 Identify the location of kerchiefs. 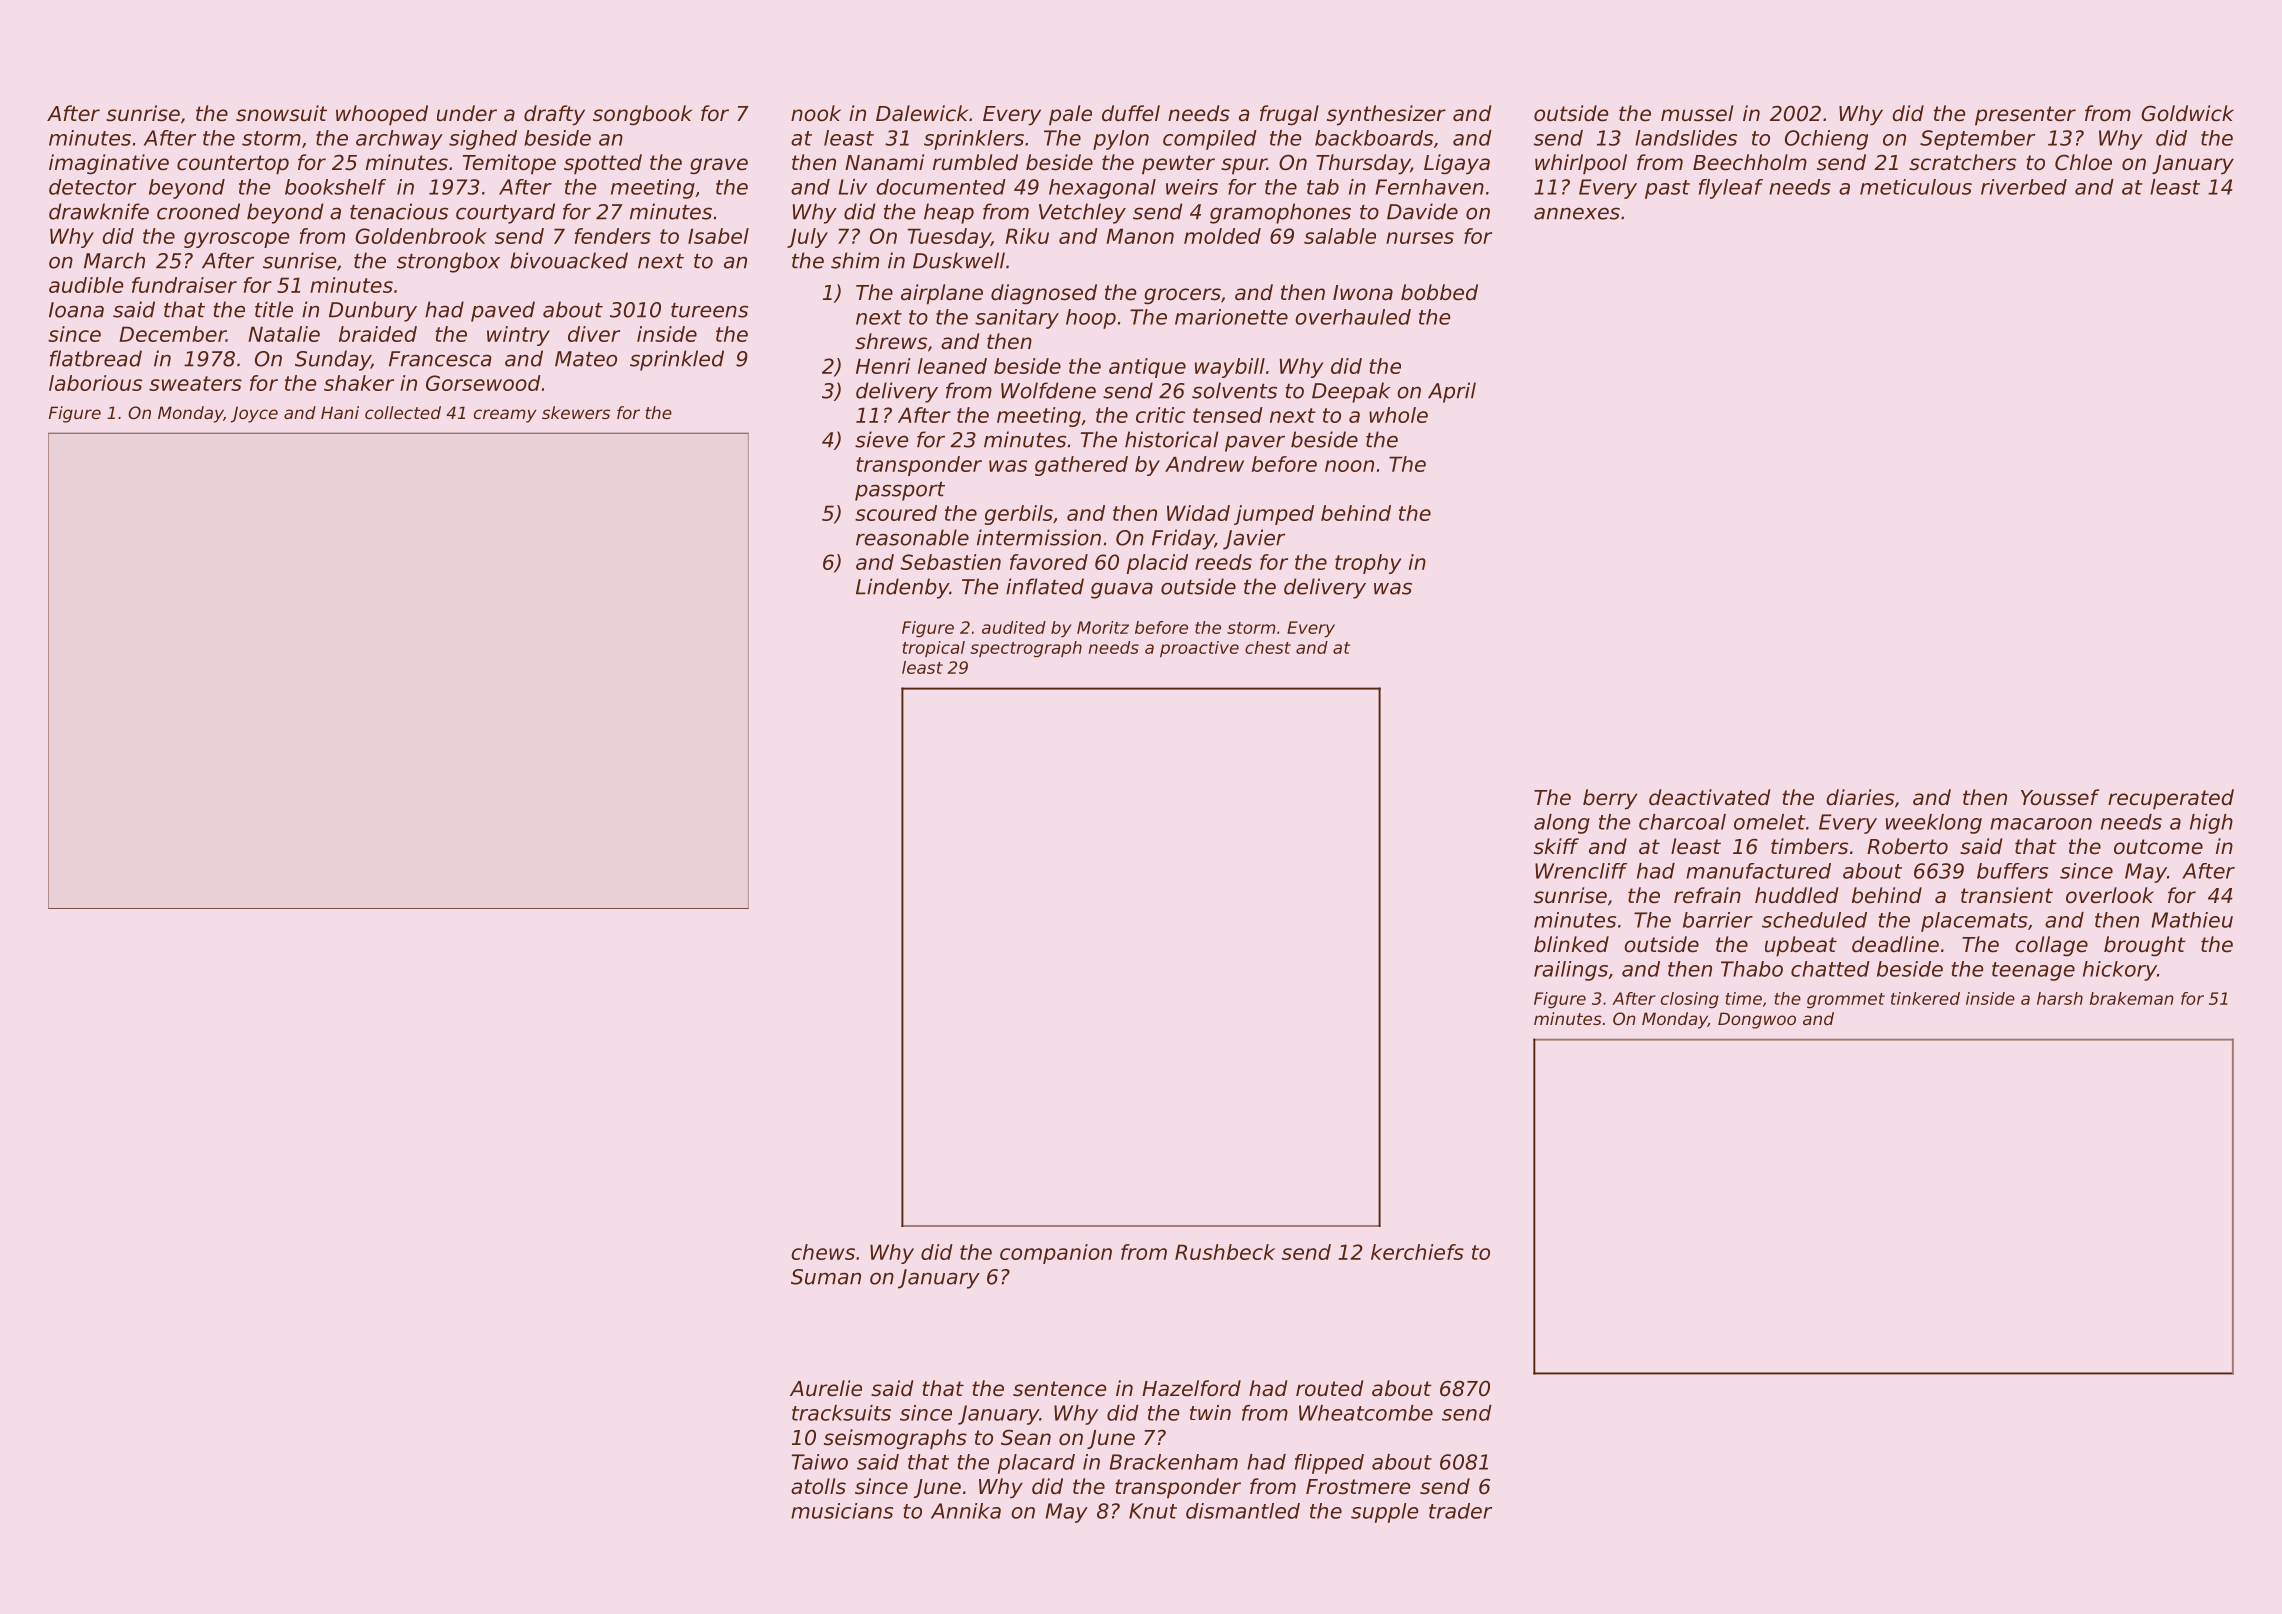
(1417, 1252).
